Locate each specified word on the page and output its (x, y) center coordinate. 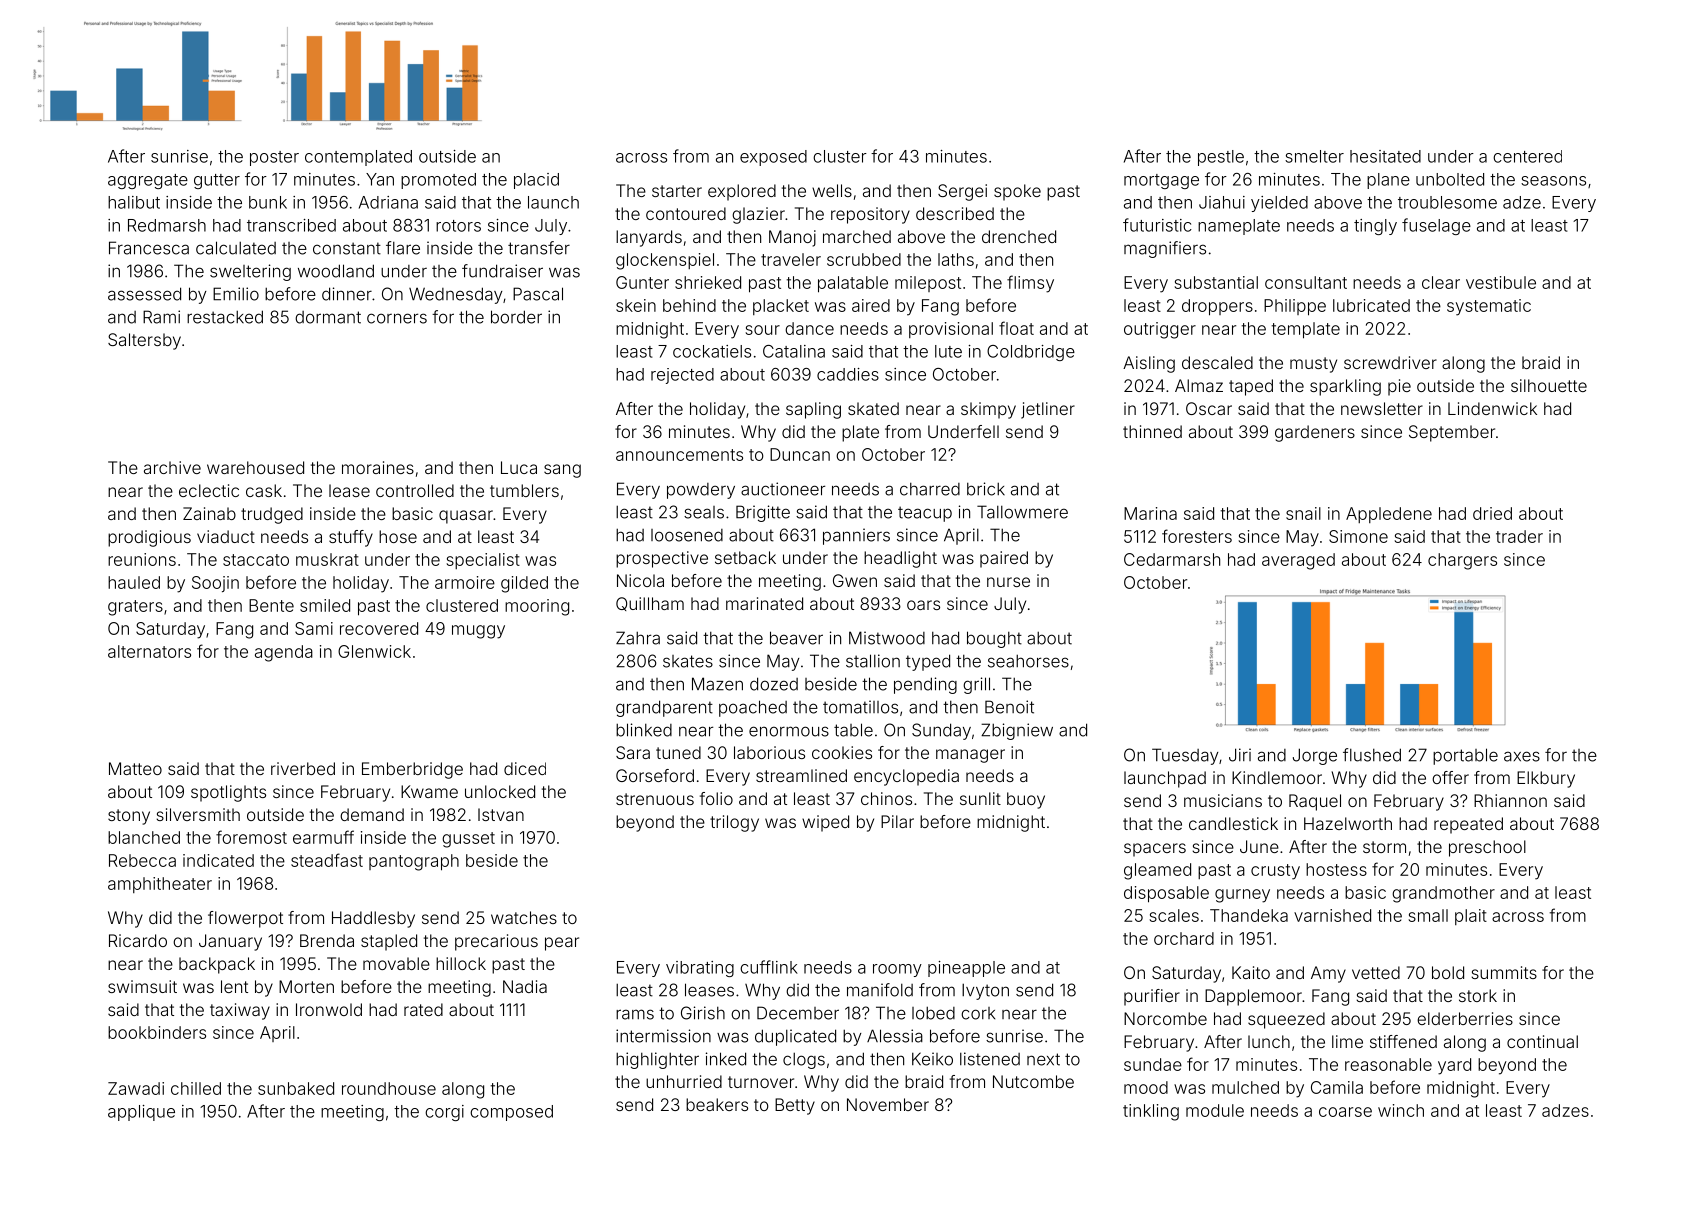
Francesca (149, 248)
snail (1303, 513)
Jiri (1240, 755)
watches (524, 917)
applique (141, 1113)
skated (873, 408)
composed (511, 1113)
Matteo (135, 768)
